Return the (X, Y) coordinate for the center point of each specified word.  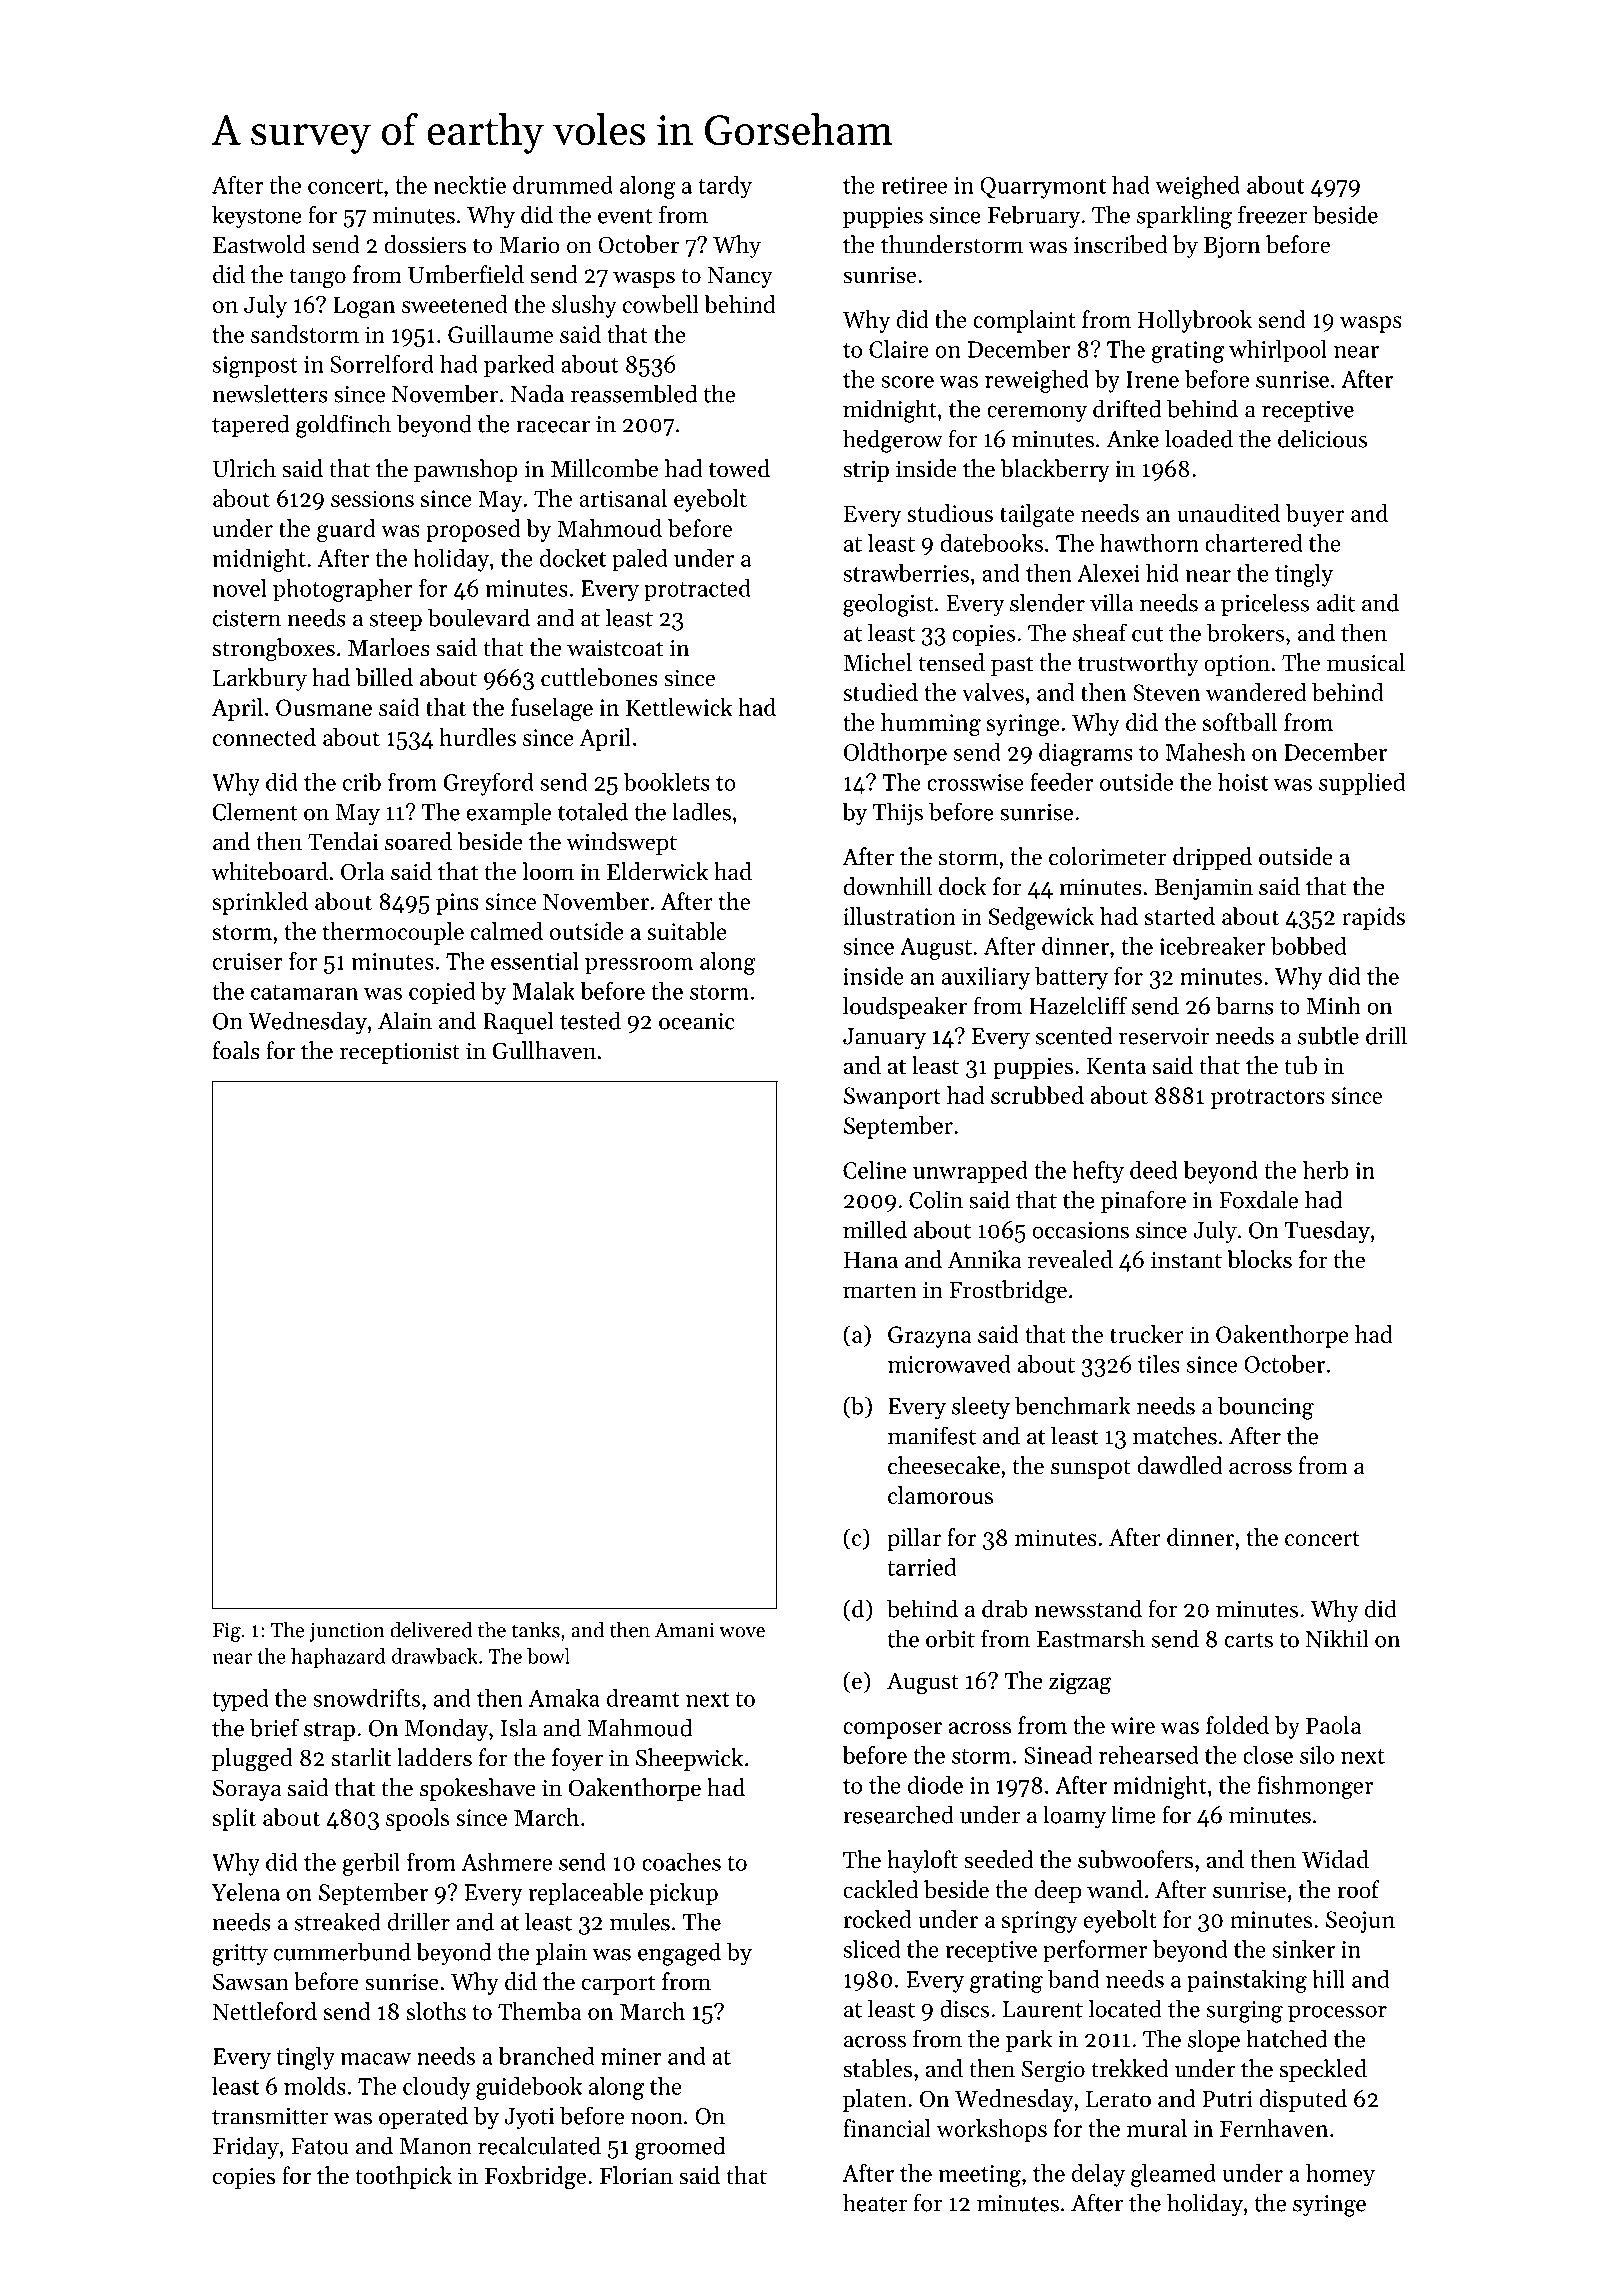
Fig (227, 1632)
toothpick (403, 2177)
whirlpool (1278, 351)
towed (739, 468)
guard (346, 530)
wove (742, 1632)
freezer (1272, 214)
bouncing (1266, 1408)
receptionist (400, 1053)
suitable (687, 931)
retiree (914, 185)
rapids (1373, 918)
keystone (257, 217)
